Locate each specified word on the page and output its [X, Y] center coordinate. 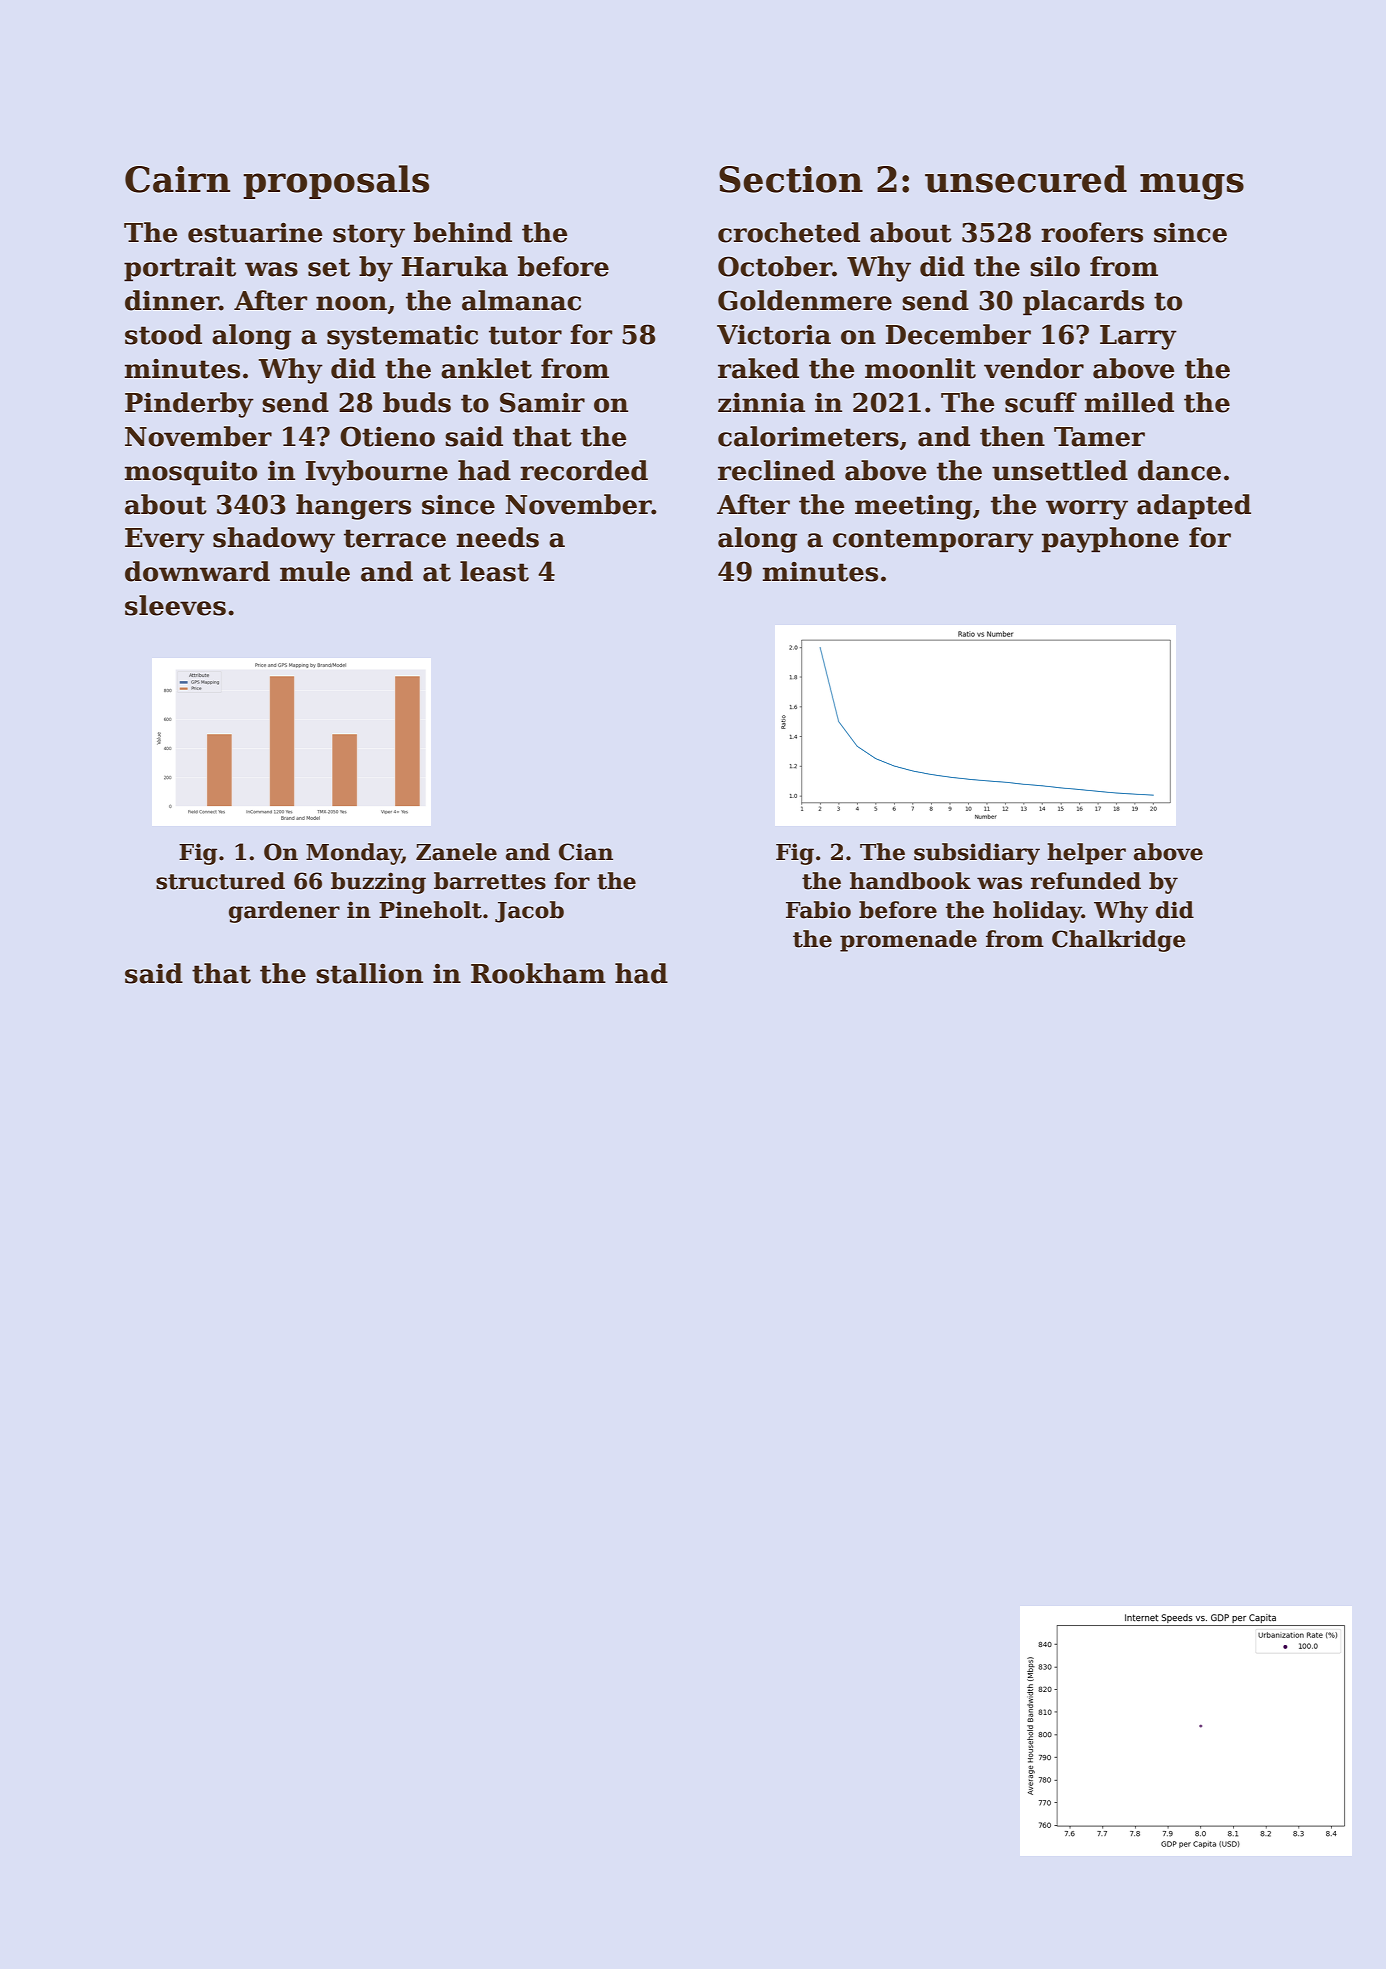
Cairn [177, 179]
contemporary [933, 541]
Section [791, 179]
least [494, 571]
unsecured [1026, 179]
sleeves [175, 605]
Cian [586, 852]
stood [163, 334]
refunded [1086, 881]
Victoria [774, 335]
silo [1055, 266]
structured [220, 881]
